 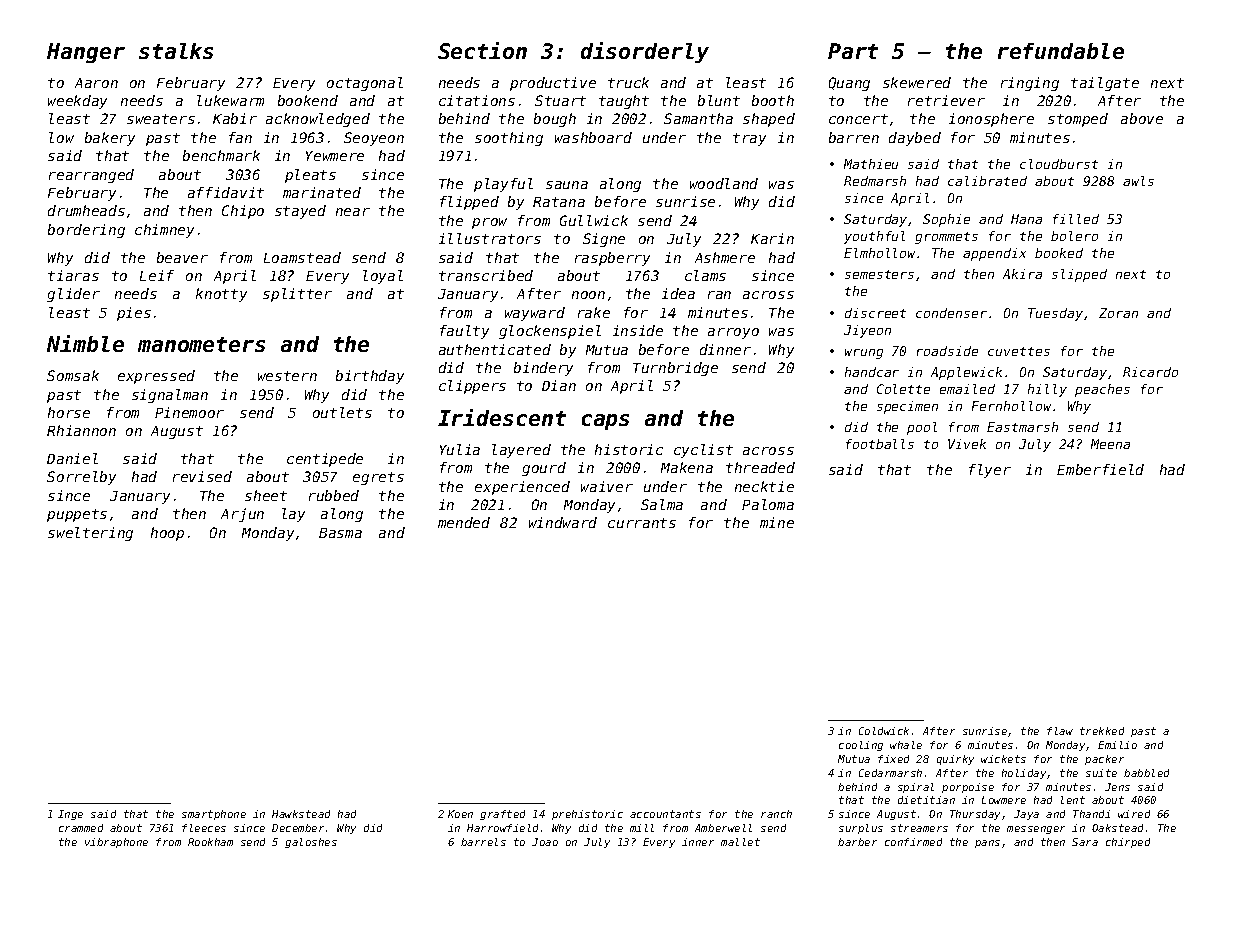 What do you see at coordinates (311, 843) in the page?
I see `galoshes` at bounding box center [311, 843].
